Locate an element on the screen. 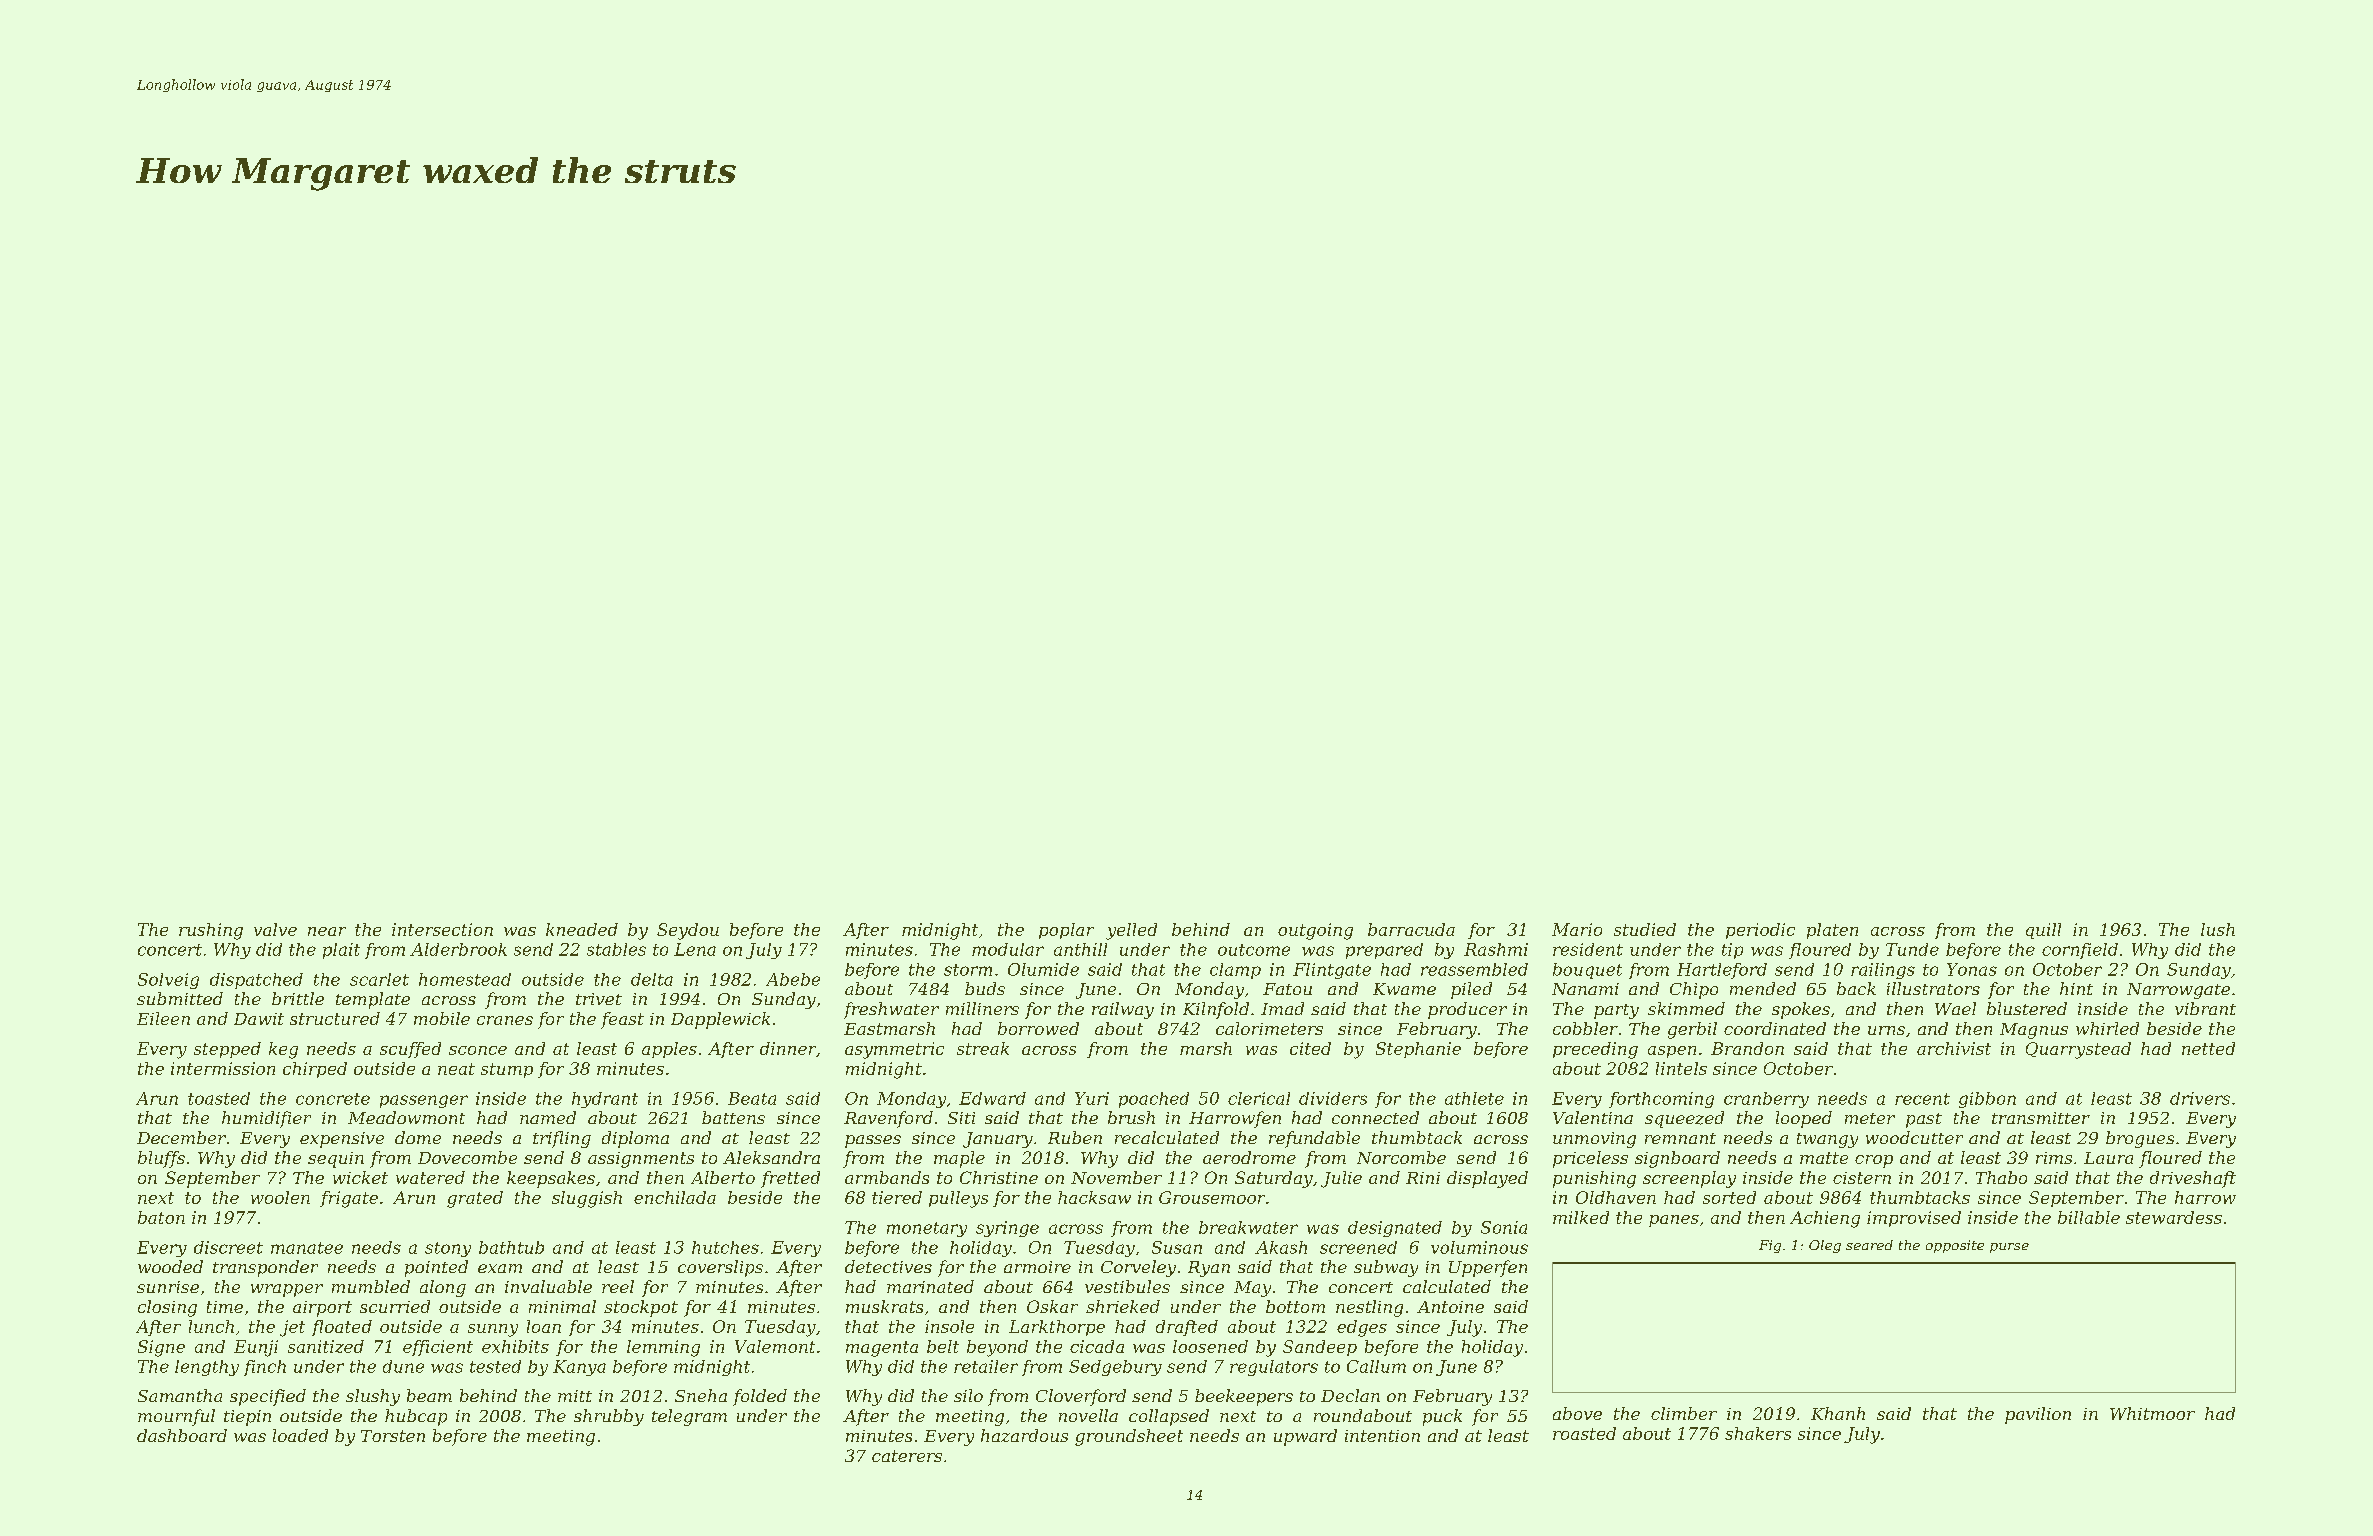  roasted is located at coordinates (1584, 1433).
